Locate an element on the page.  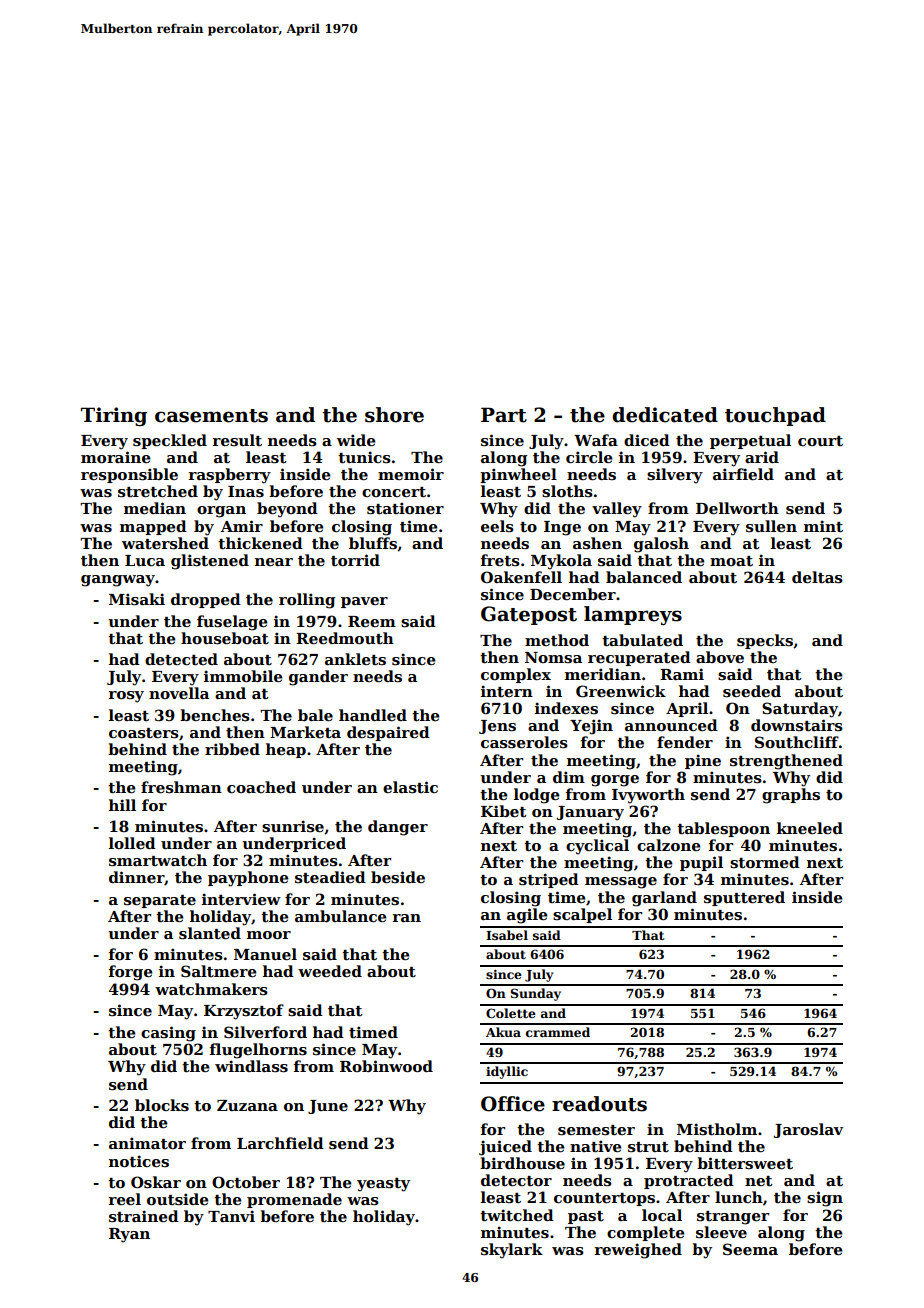
deltas is located at coordinates (817, 577).
